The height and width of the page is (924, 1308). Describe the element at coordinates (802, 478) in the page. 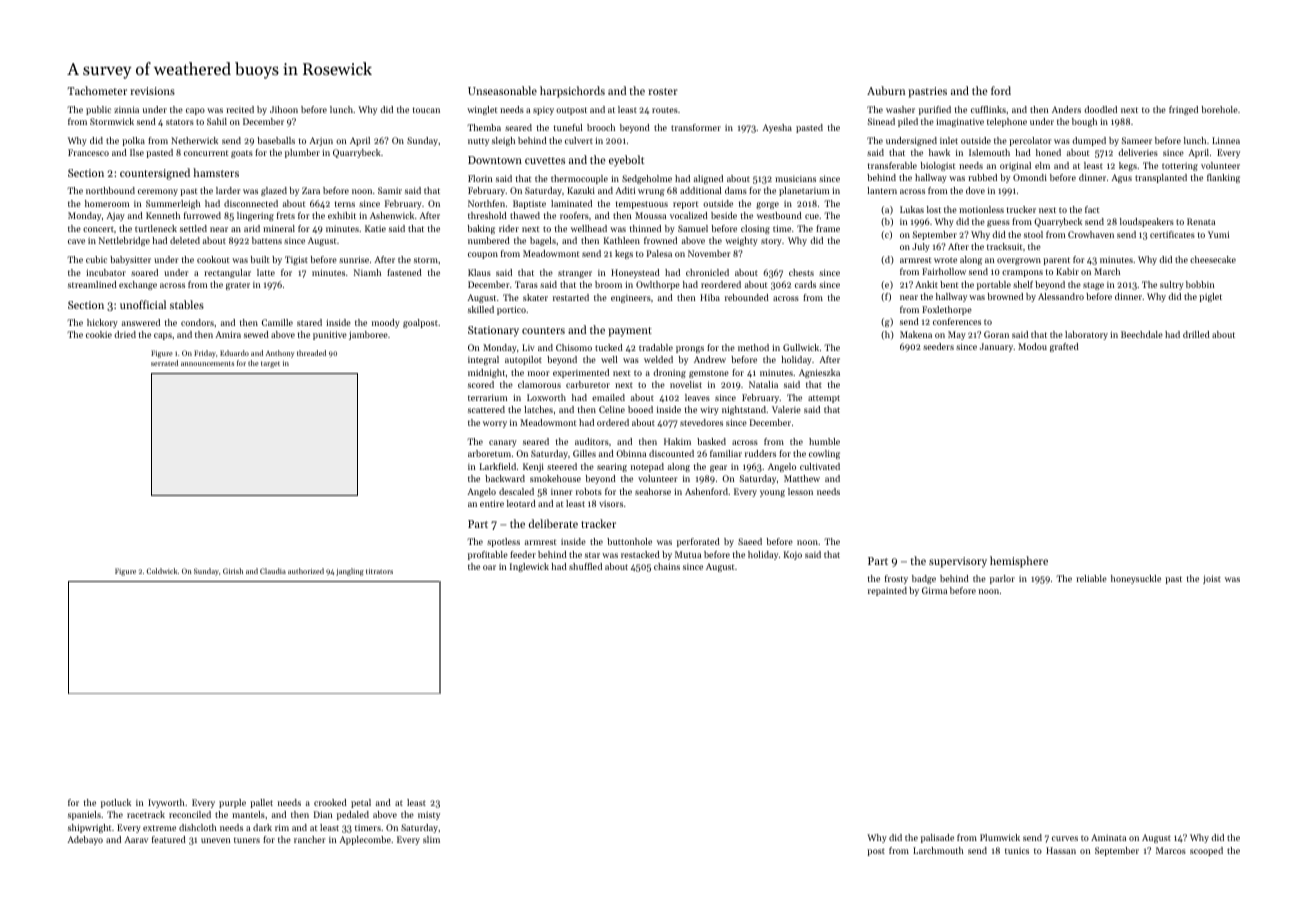

I see `Matthew` at that location.
